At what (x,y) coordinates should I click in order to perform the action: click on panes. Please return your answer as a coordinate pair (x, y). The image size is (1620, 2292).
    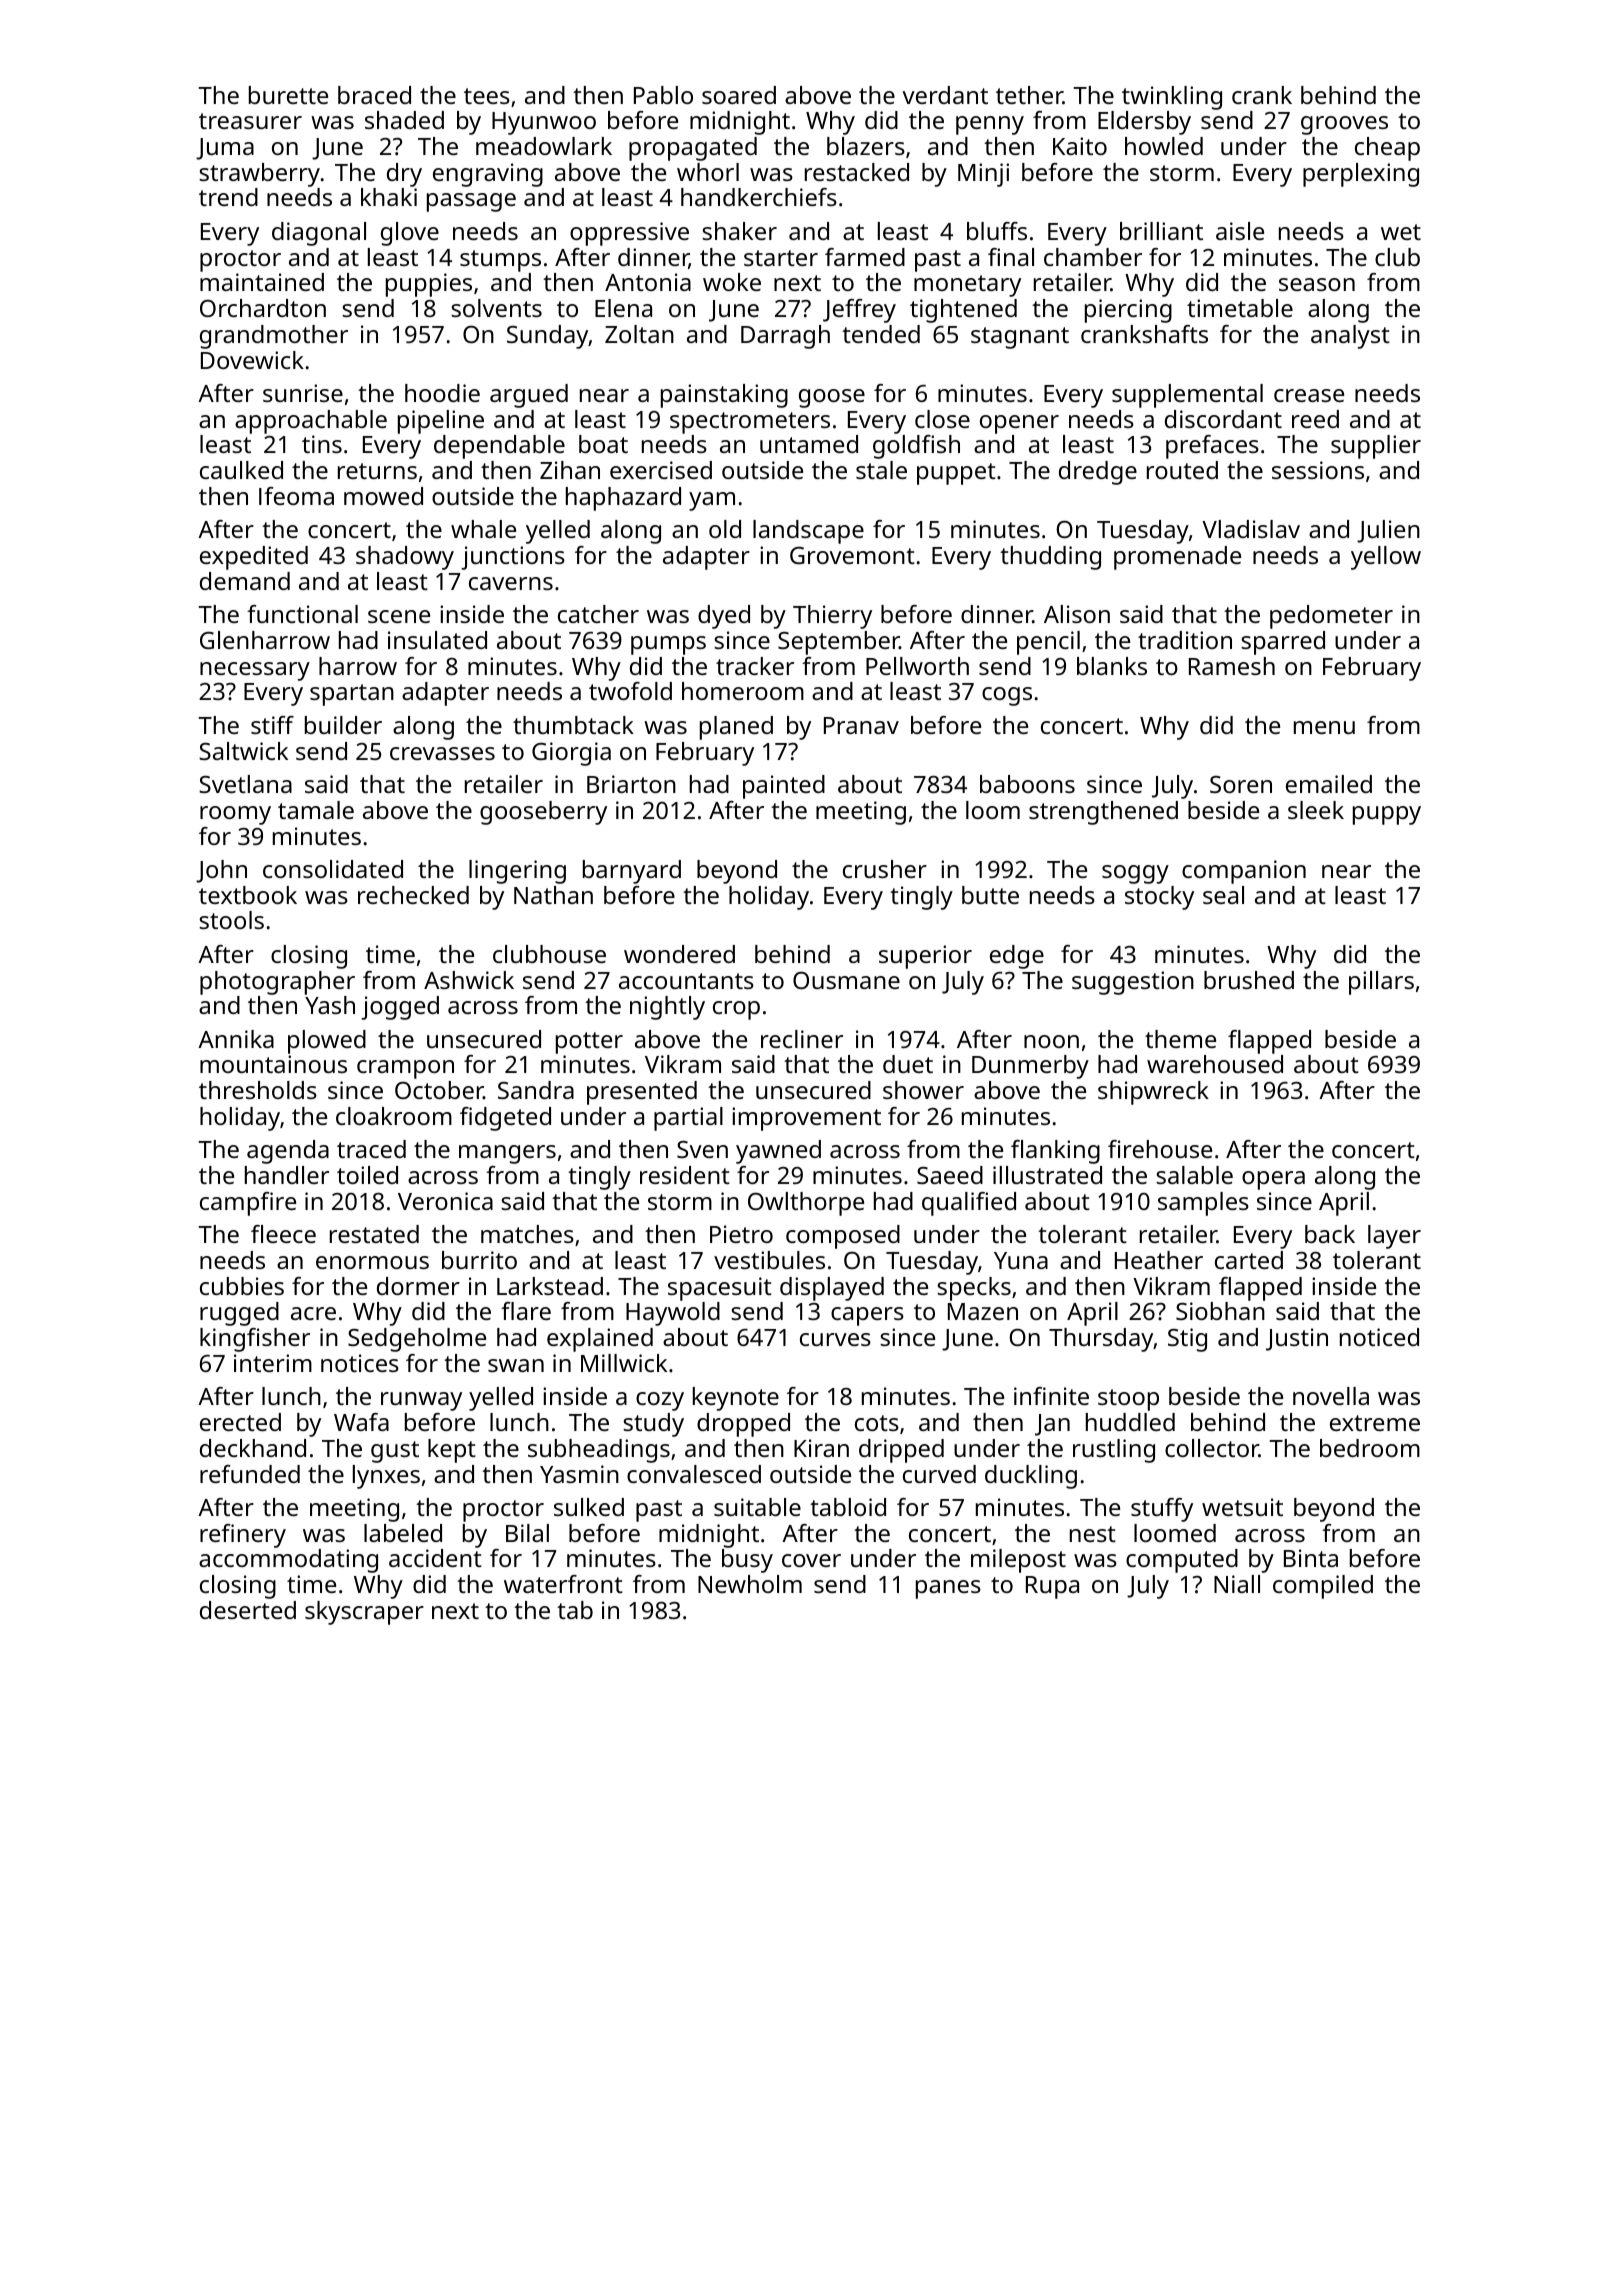
    Looking at the image, I should click on (948, 1589).
